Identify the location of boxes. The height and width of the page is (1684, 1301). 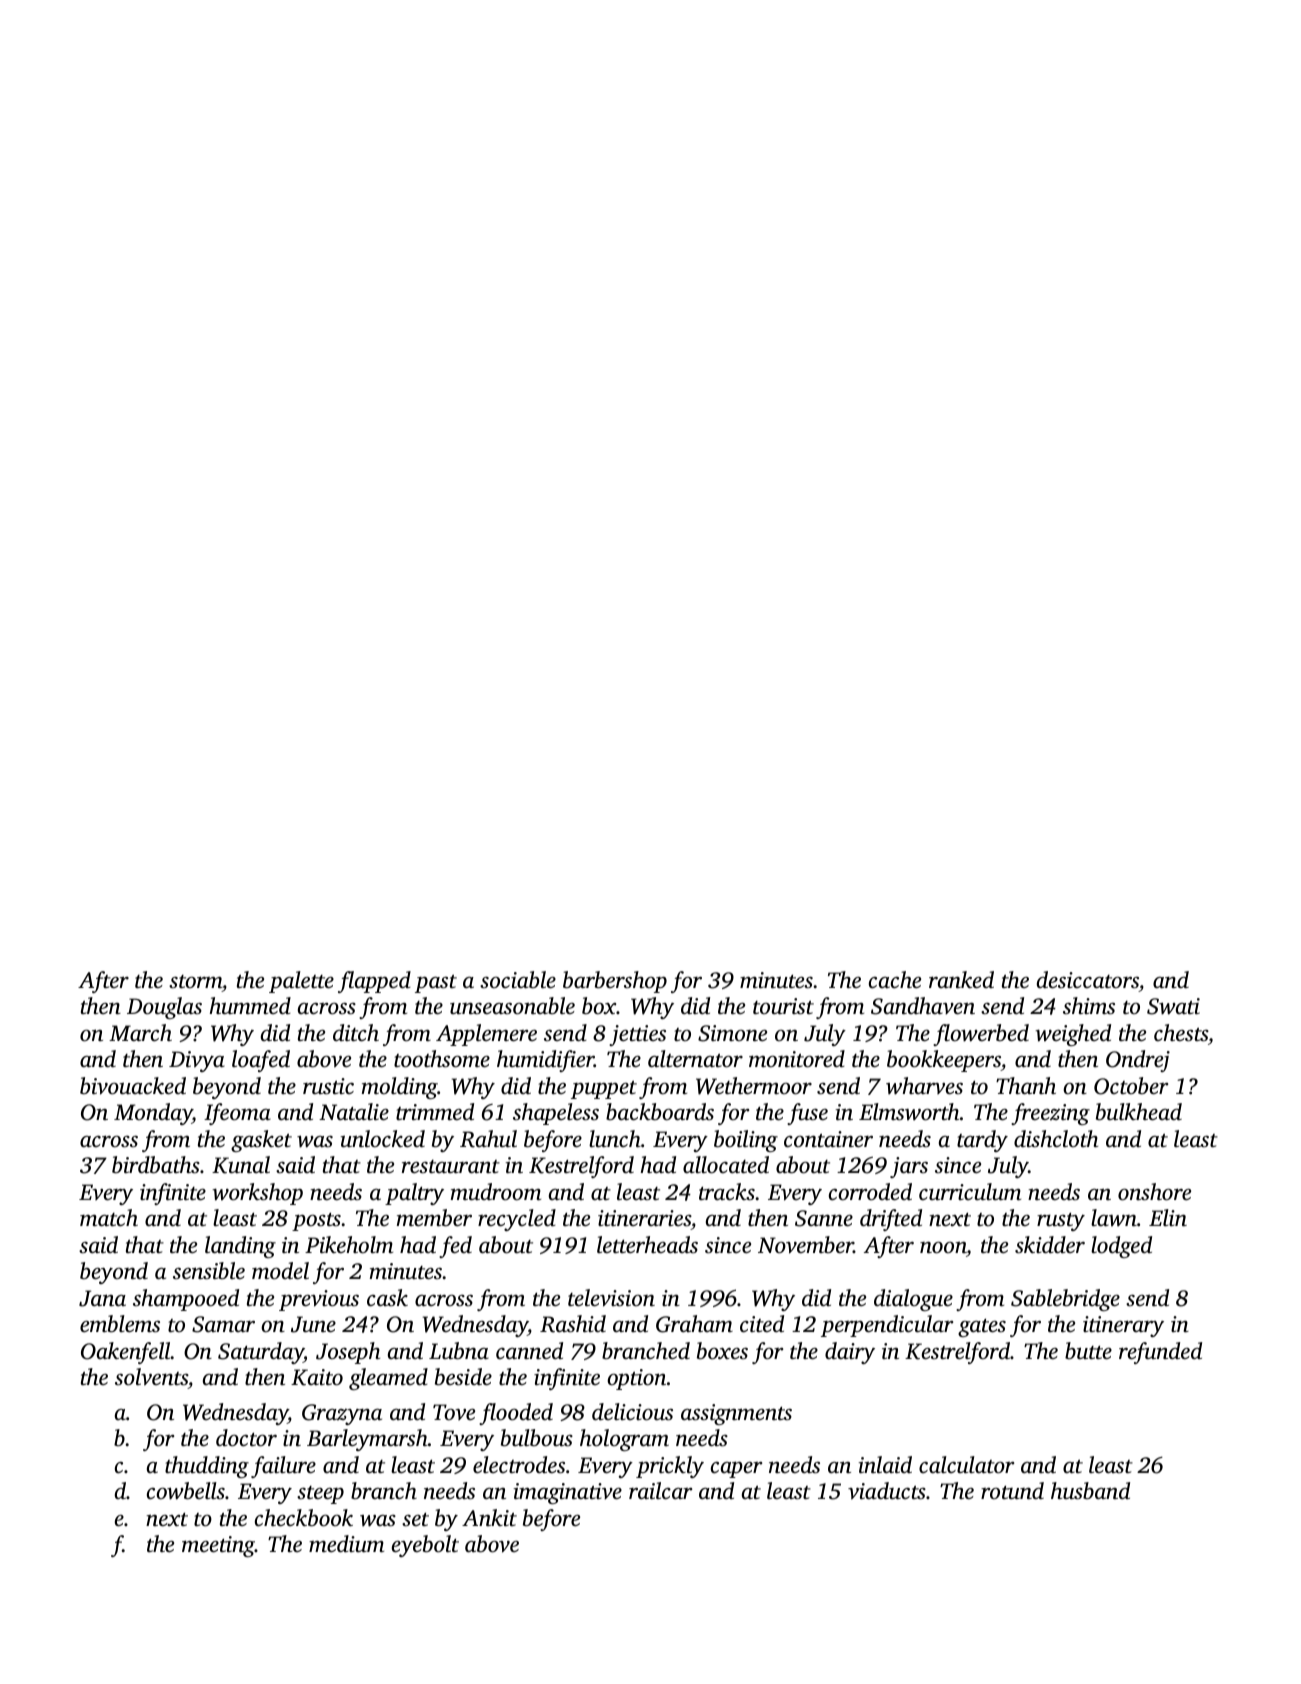
(722, 1351).
